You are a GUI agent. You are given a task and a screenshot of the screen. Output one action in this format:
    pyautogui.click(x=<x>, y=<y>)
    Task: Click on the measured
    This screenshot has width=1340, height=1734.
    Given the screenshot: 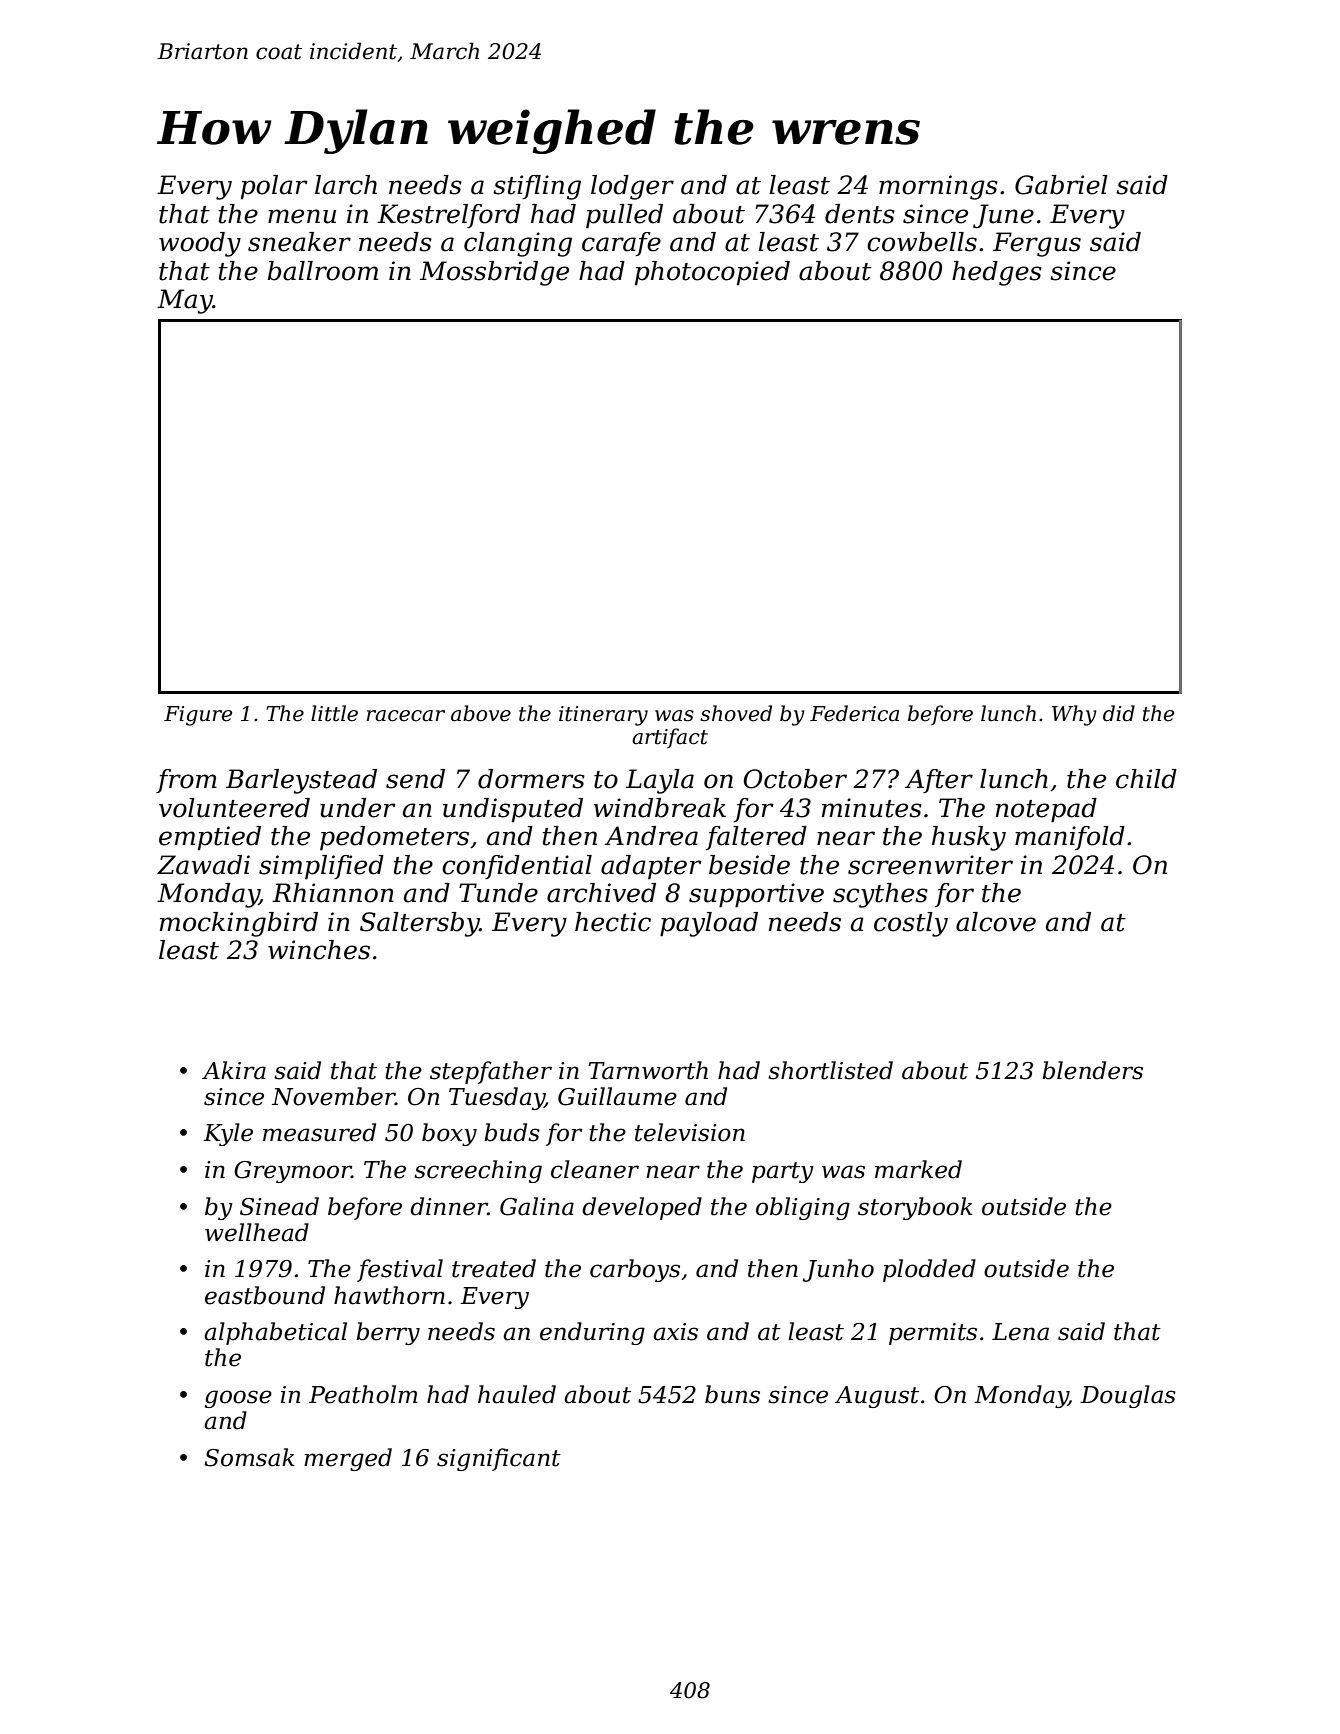 What is the action you would take?
    pyautogui.click(x=319, y=1132)
